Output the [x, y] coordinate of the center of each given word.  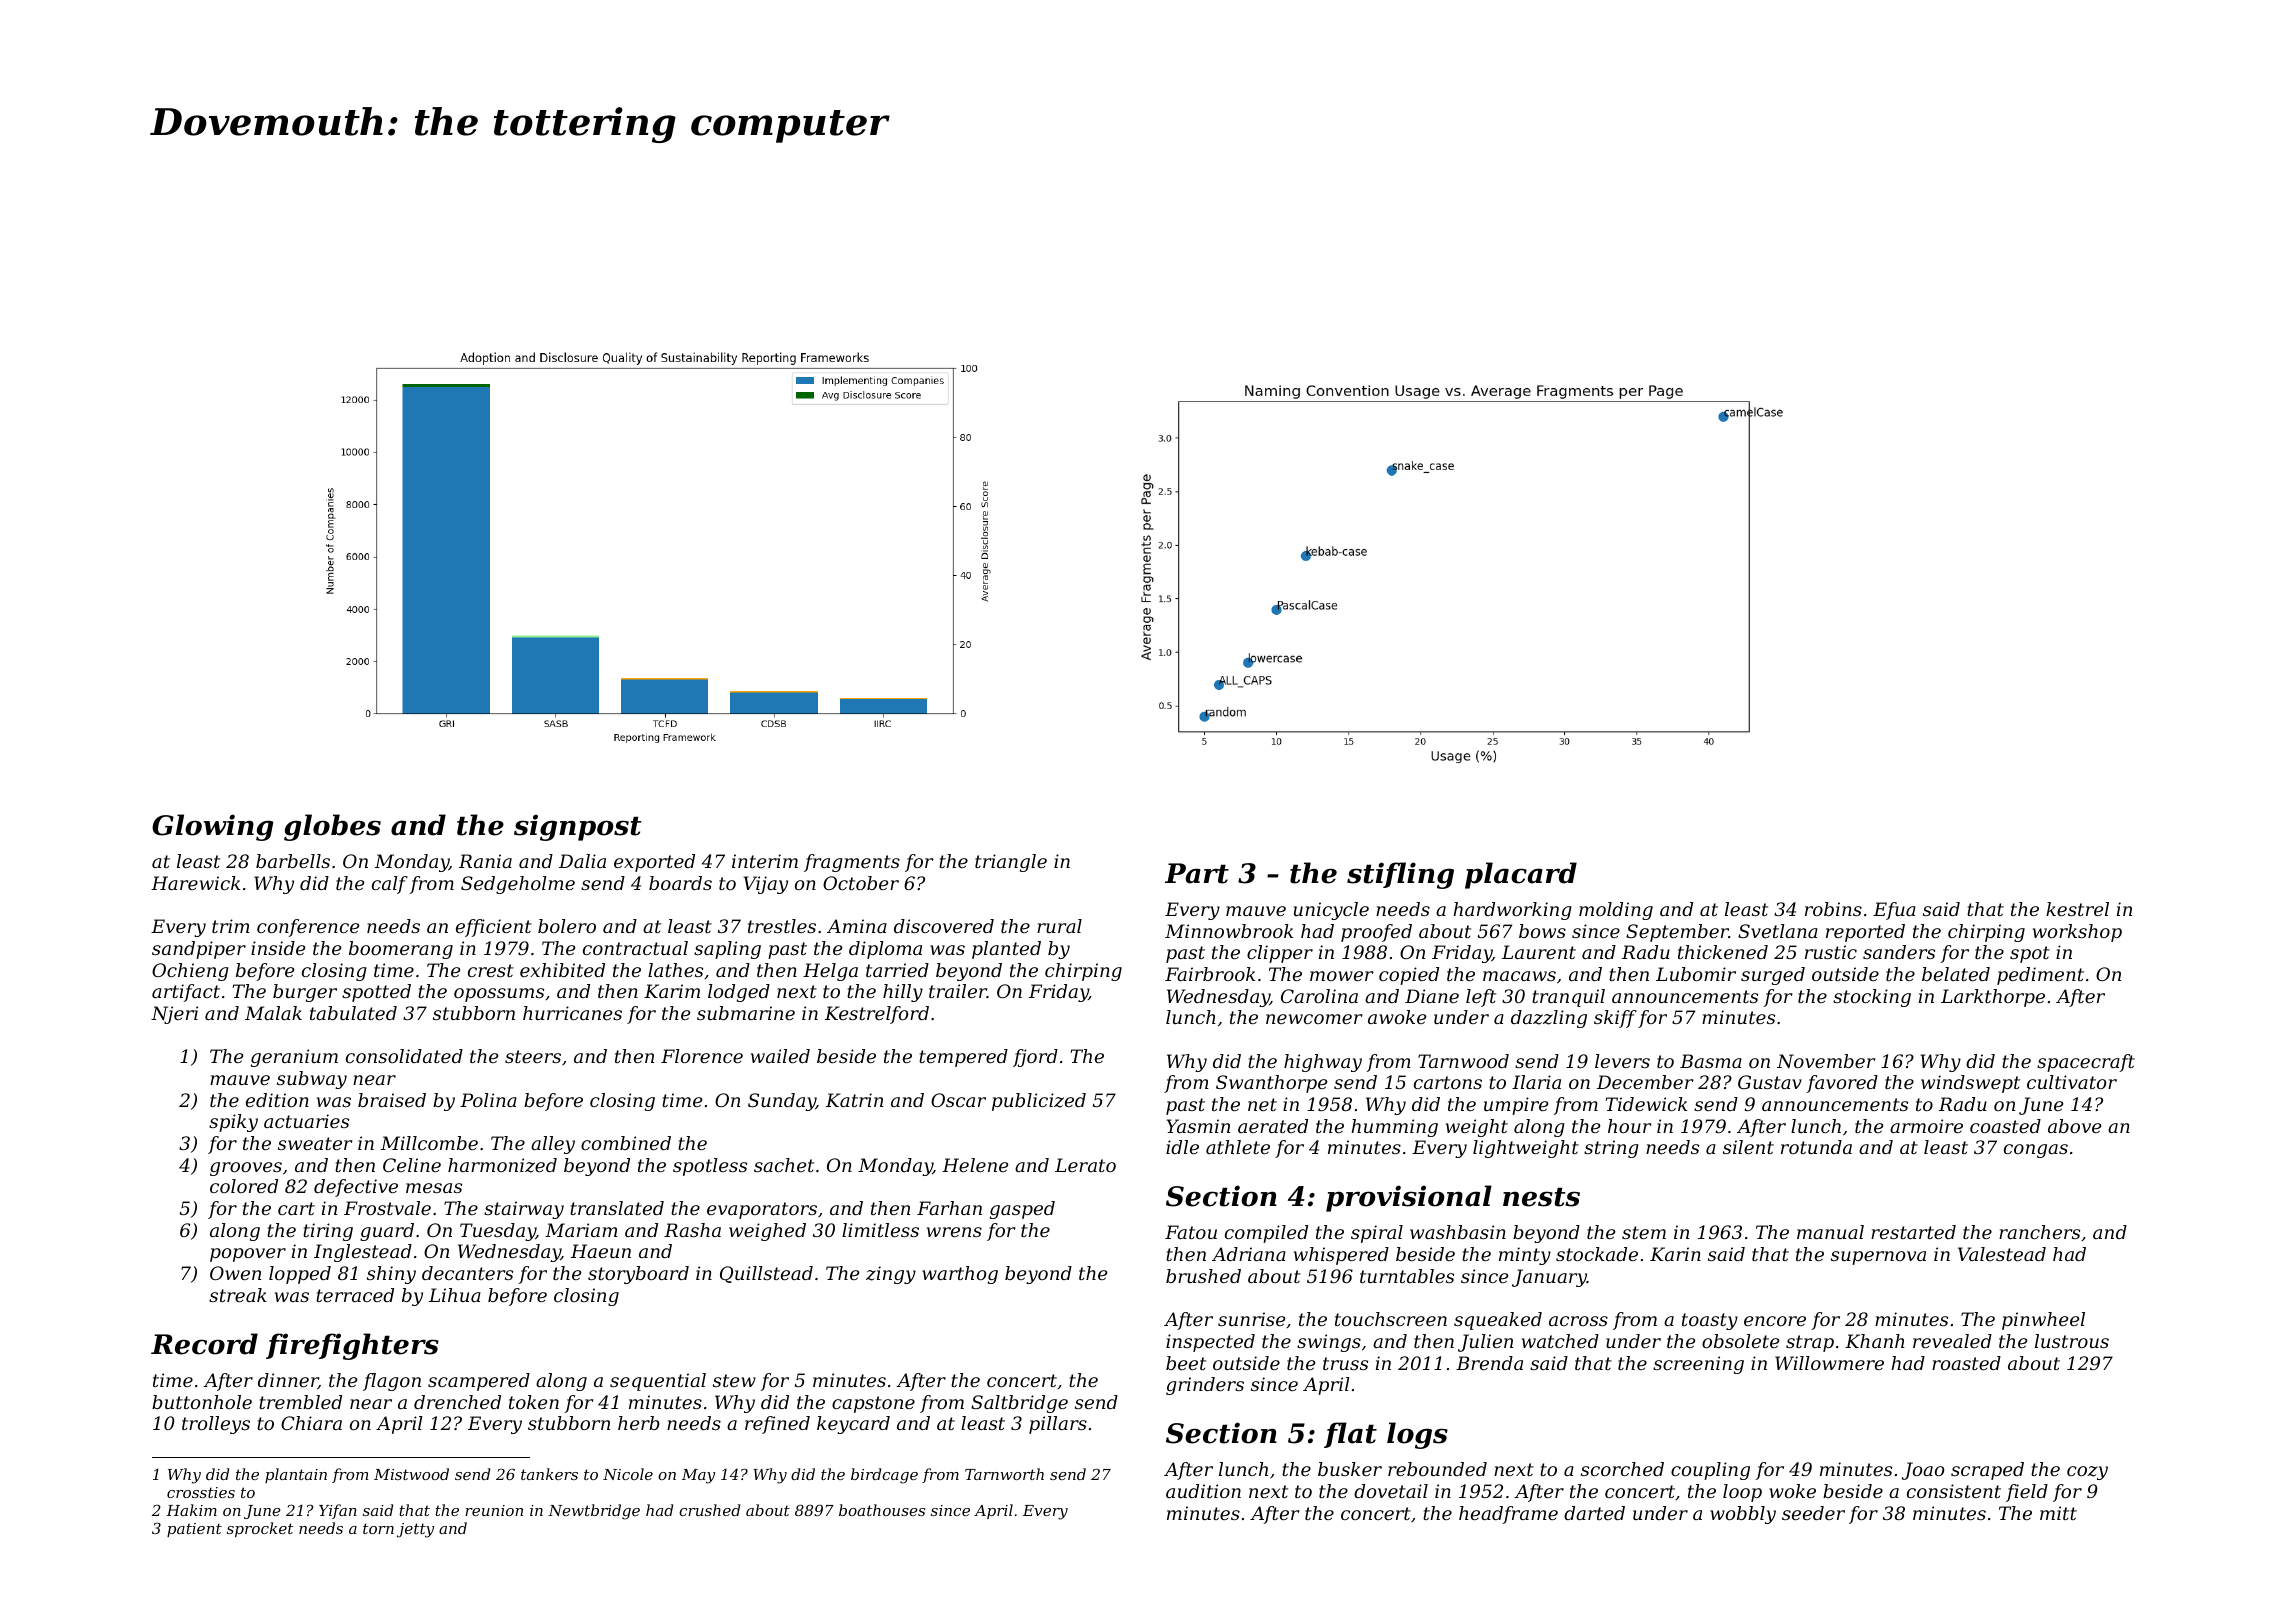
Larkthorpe [1993, 998]
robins [1833, 909]
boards [680, 883]
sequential [658, 1382]
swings [1329, 1343]
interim [765, 861]
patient [194, 1530]
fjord [1035, 1058]
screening [1698, 1365]
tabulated [353, 1013]
